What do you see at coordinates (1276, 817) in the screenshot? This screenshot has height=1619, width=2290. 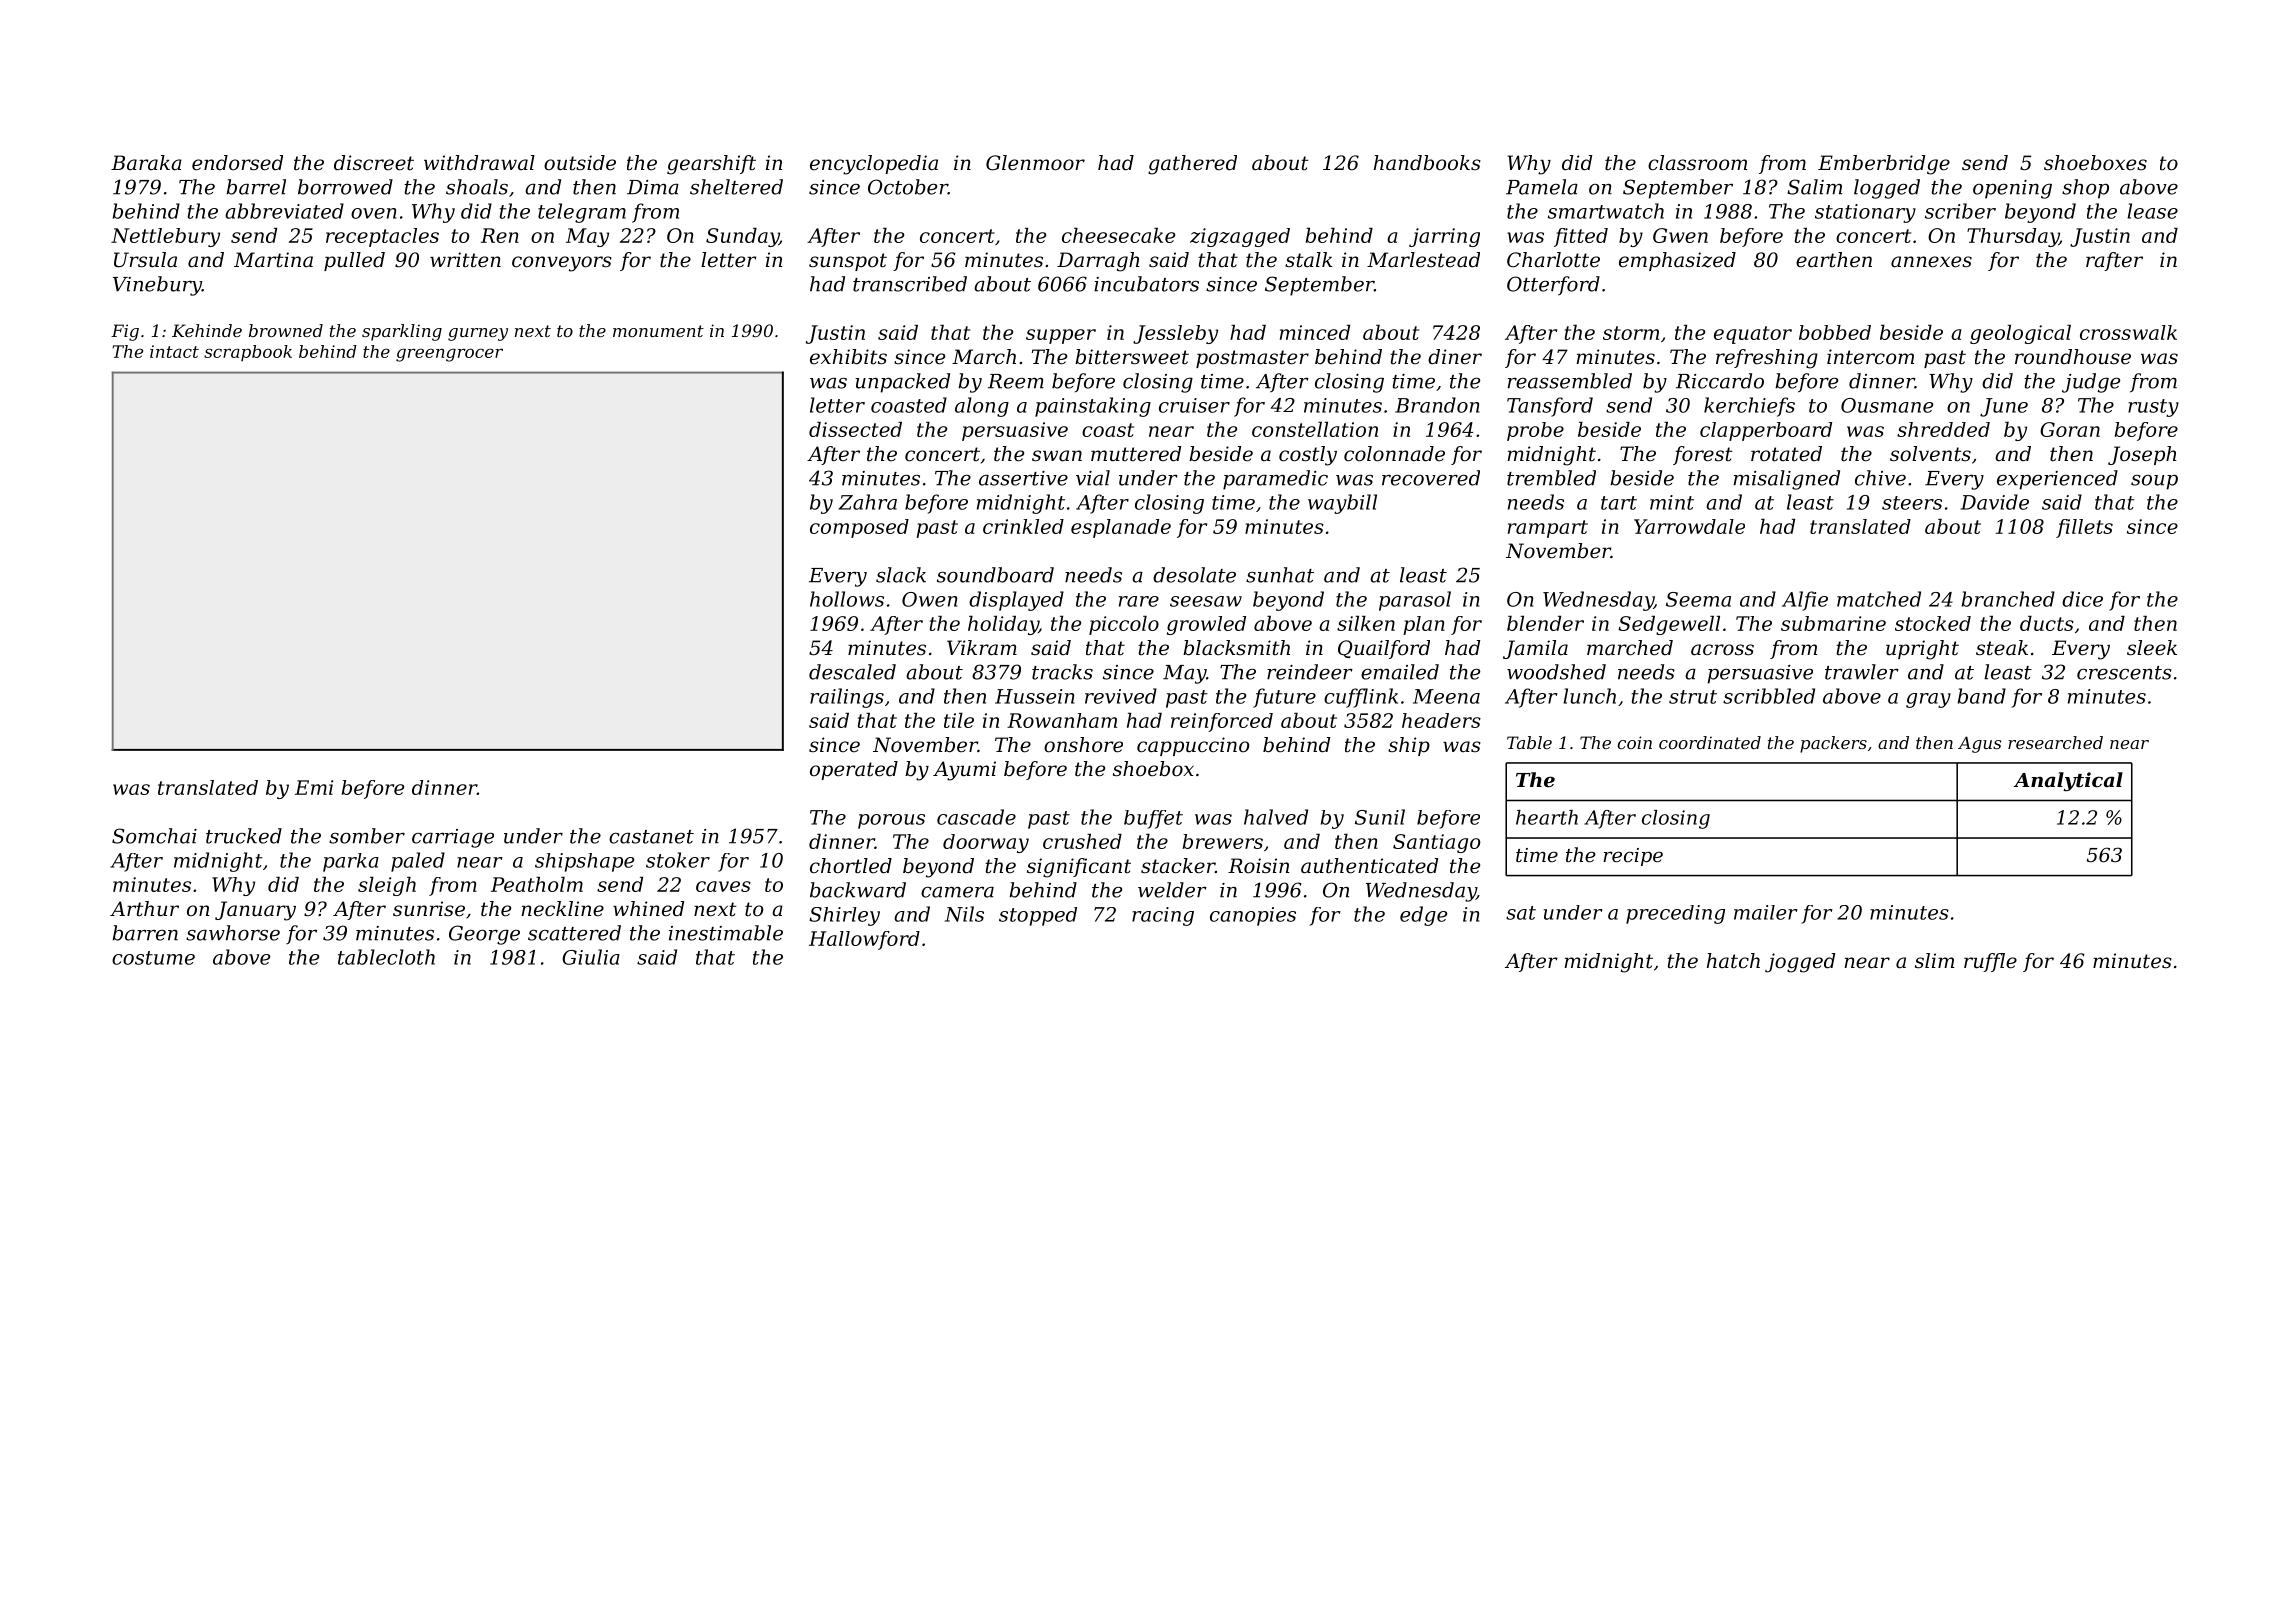 I see `halved` at bounding box center [1276, 817].
